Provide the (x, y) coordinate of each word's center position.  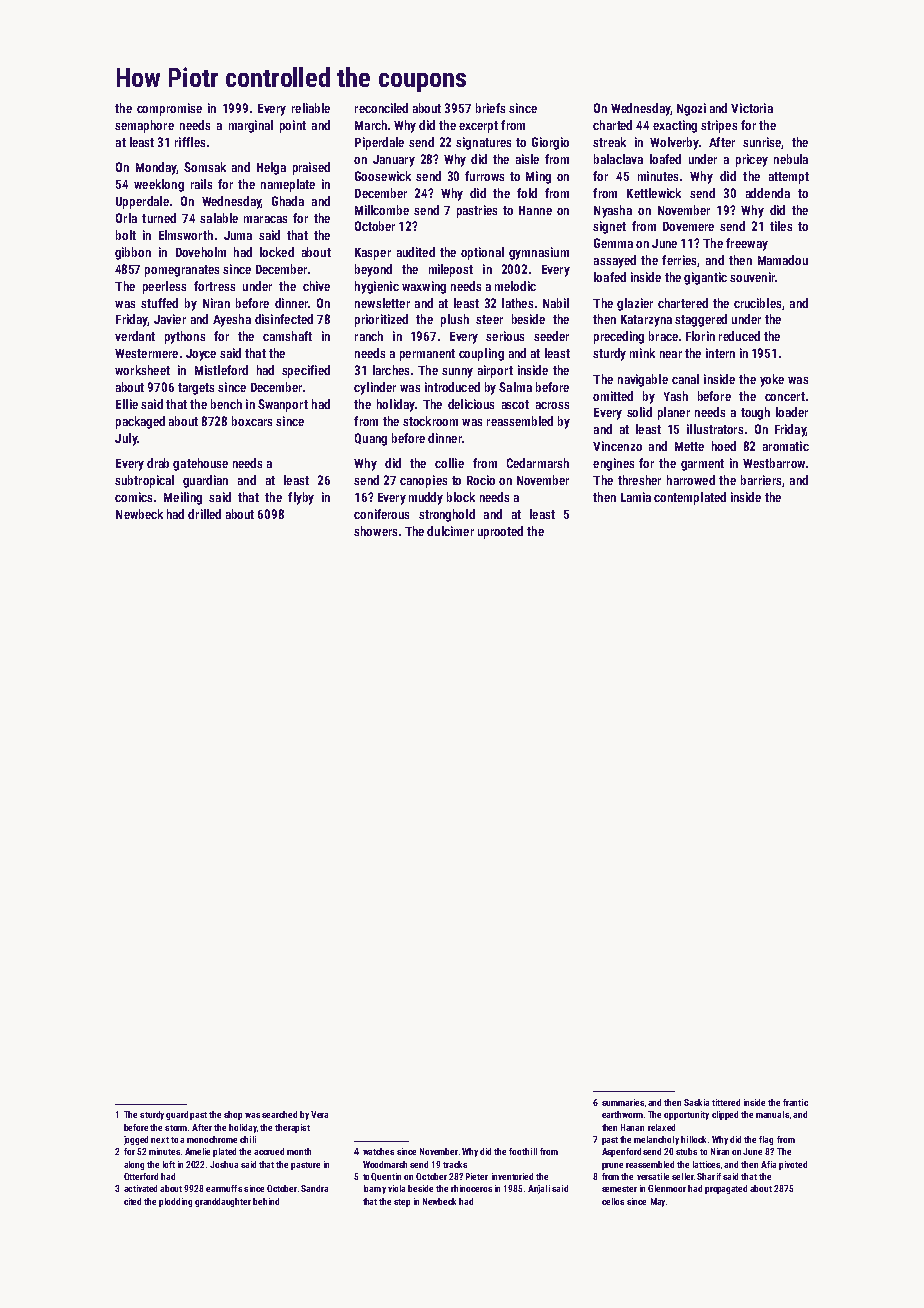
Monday (156, 168)
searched (279, 1114)
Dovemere (688, 226)
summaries (623, 1102)
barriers (761, 480)
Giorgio (550, 143)
